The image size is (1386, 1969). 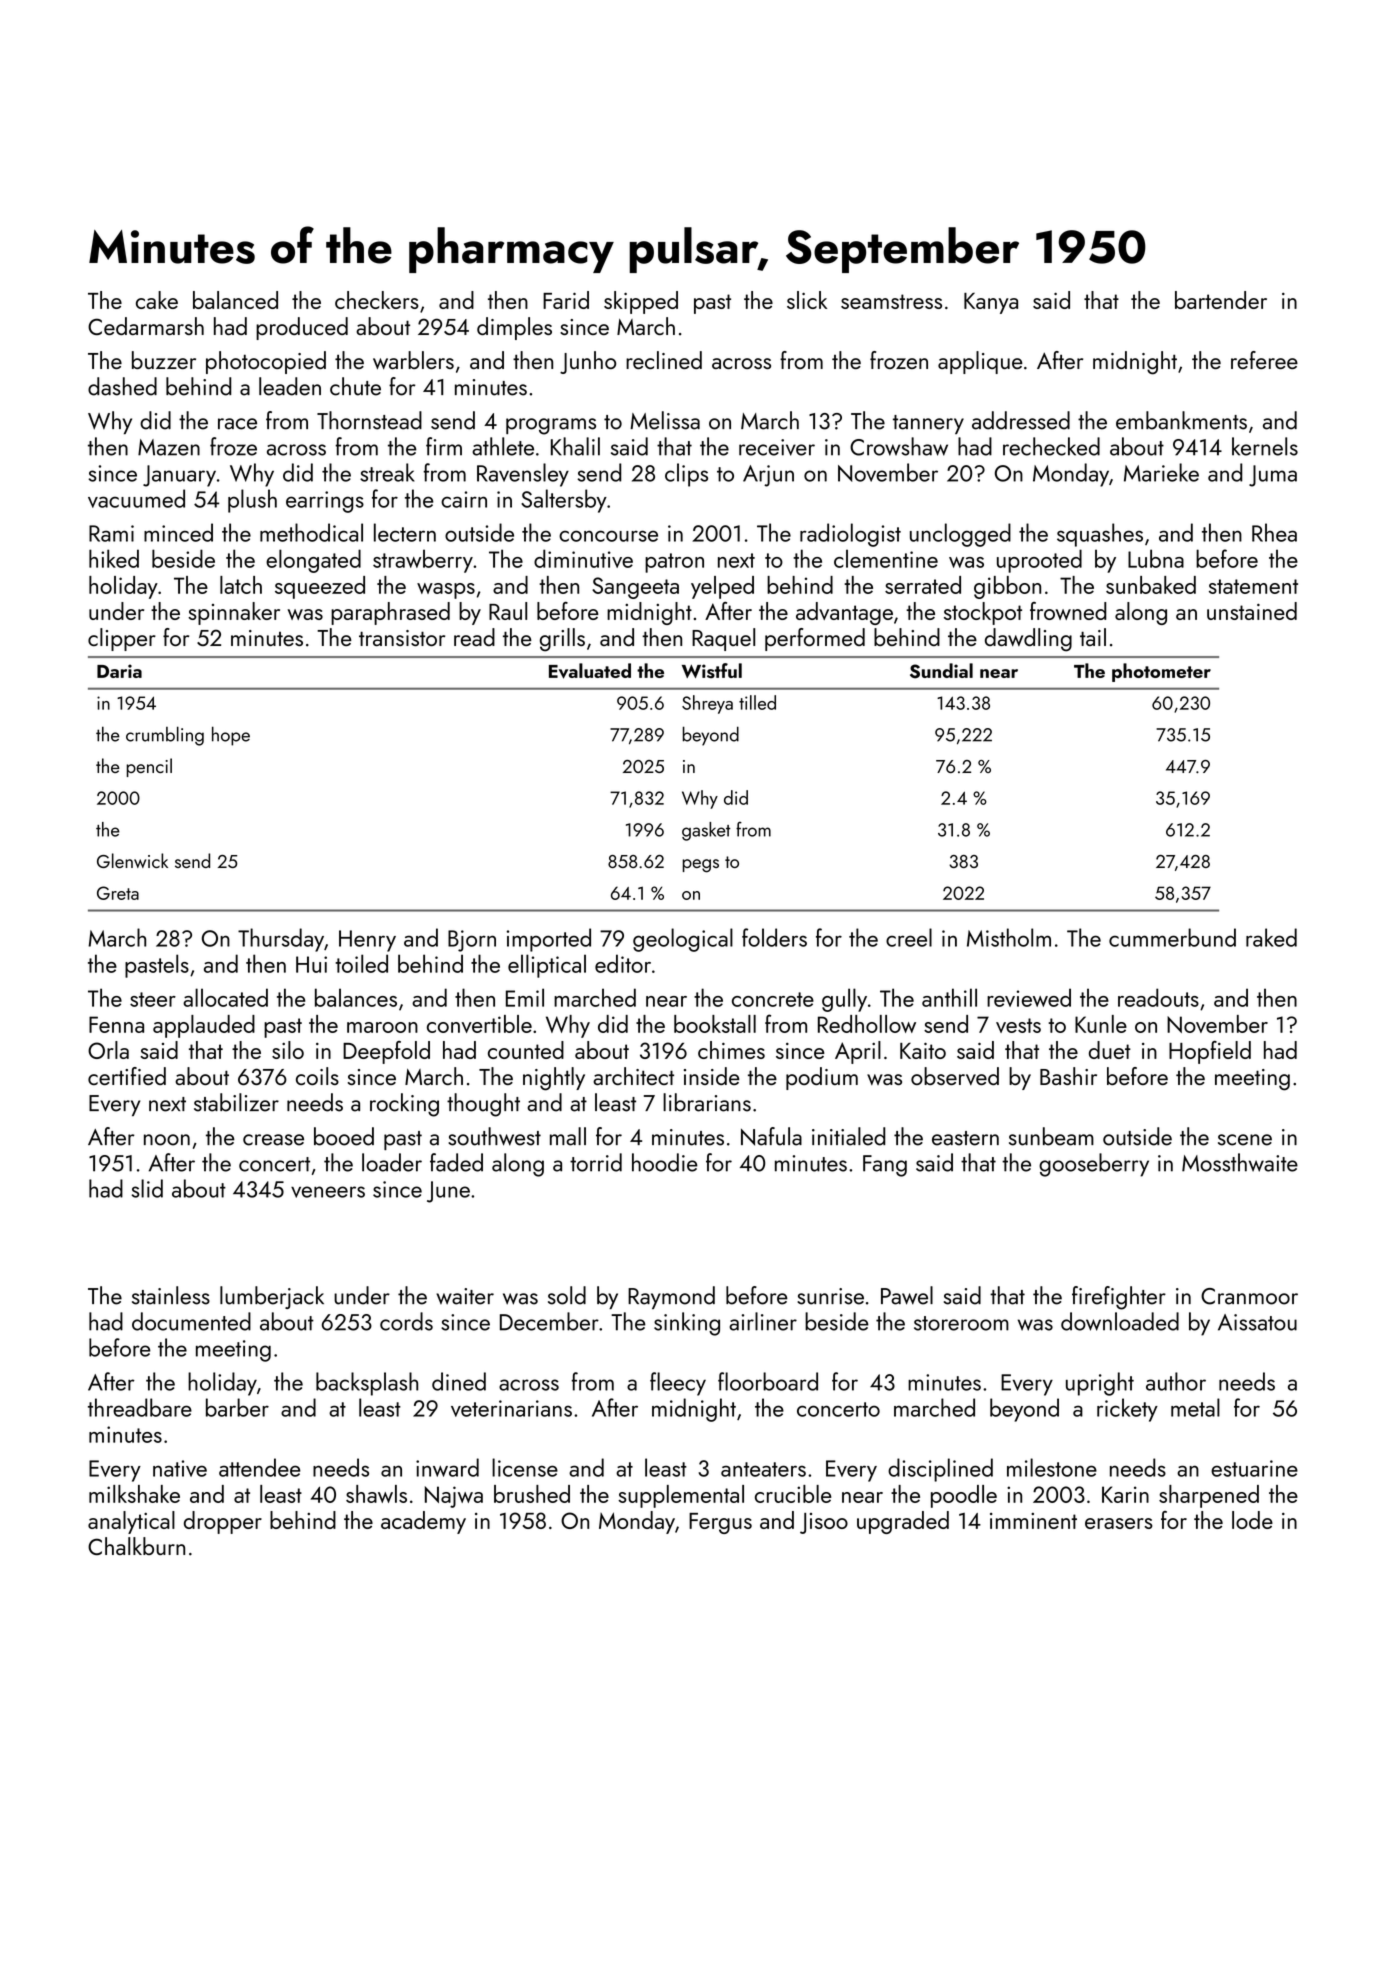 What do you see at coordinates (706, 831) in the screenshot?
I see `gasket` at bounding box center [706, 831].
